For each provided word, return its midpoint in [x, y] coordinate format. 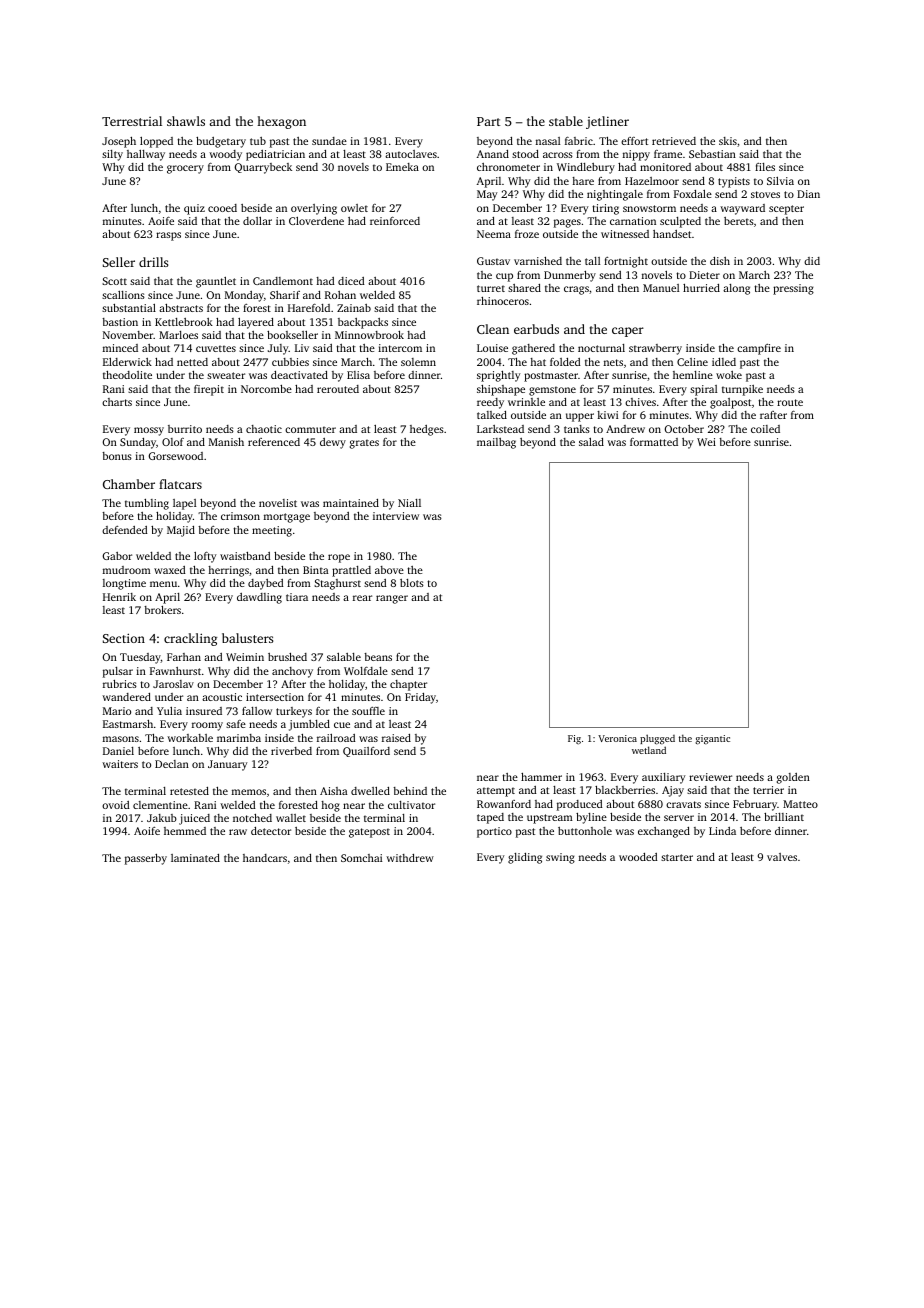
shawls [186, 121]
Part [488, 121]
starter [677, 857]
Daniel [118, 751]
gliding [525, 858]
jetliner [607, 122]
